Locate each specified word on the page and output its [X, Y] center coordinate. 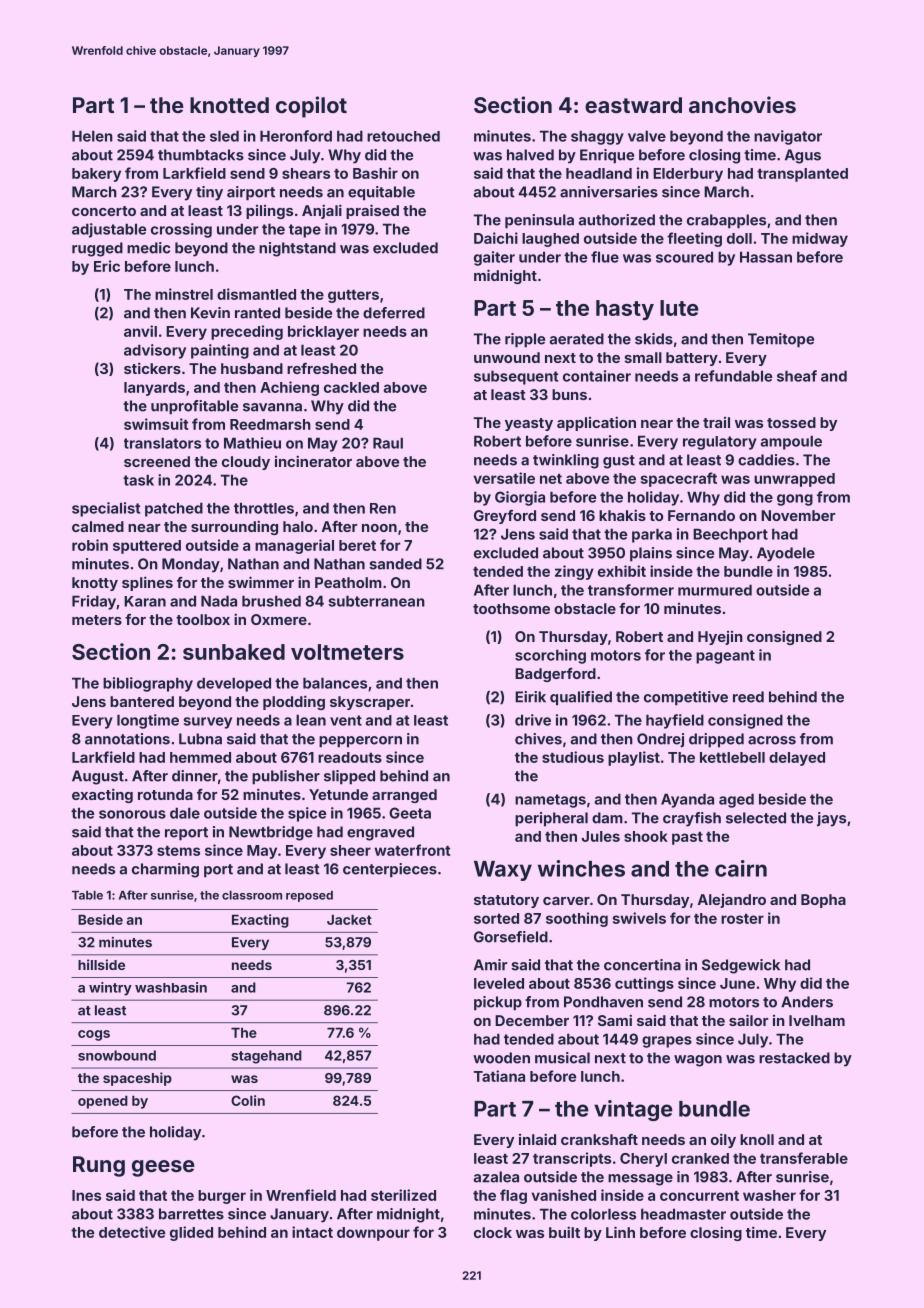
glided [191, 1233]
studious [573, 757]
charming [165, 870]
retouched [403, 136]
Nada [219, 601]
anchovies [742, 104]
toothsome [511, 608]
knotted [229, 105]
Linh [620, 1232]
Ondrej [660, 740]
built [564, 1232]
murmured [715, 590]
